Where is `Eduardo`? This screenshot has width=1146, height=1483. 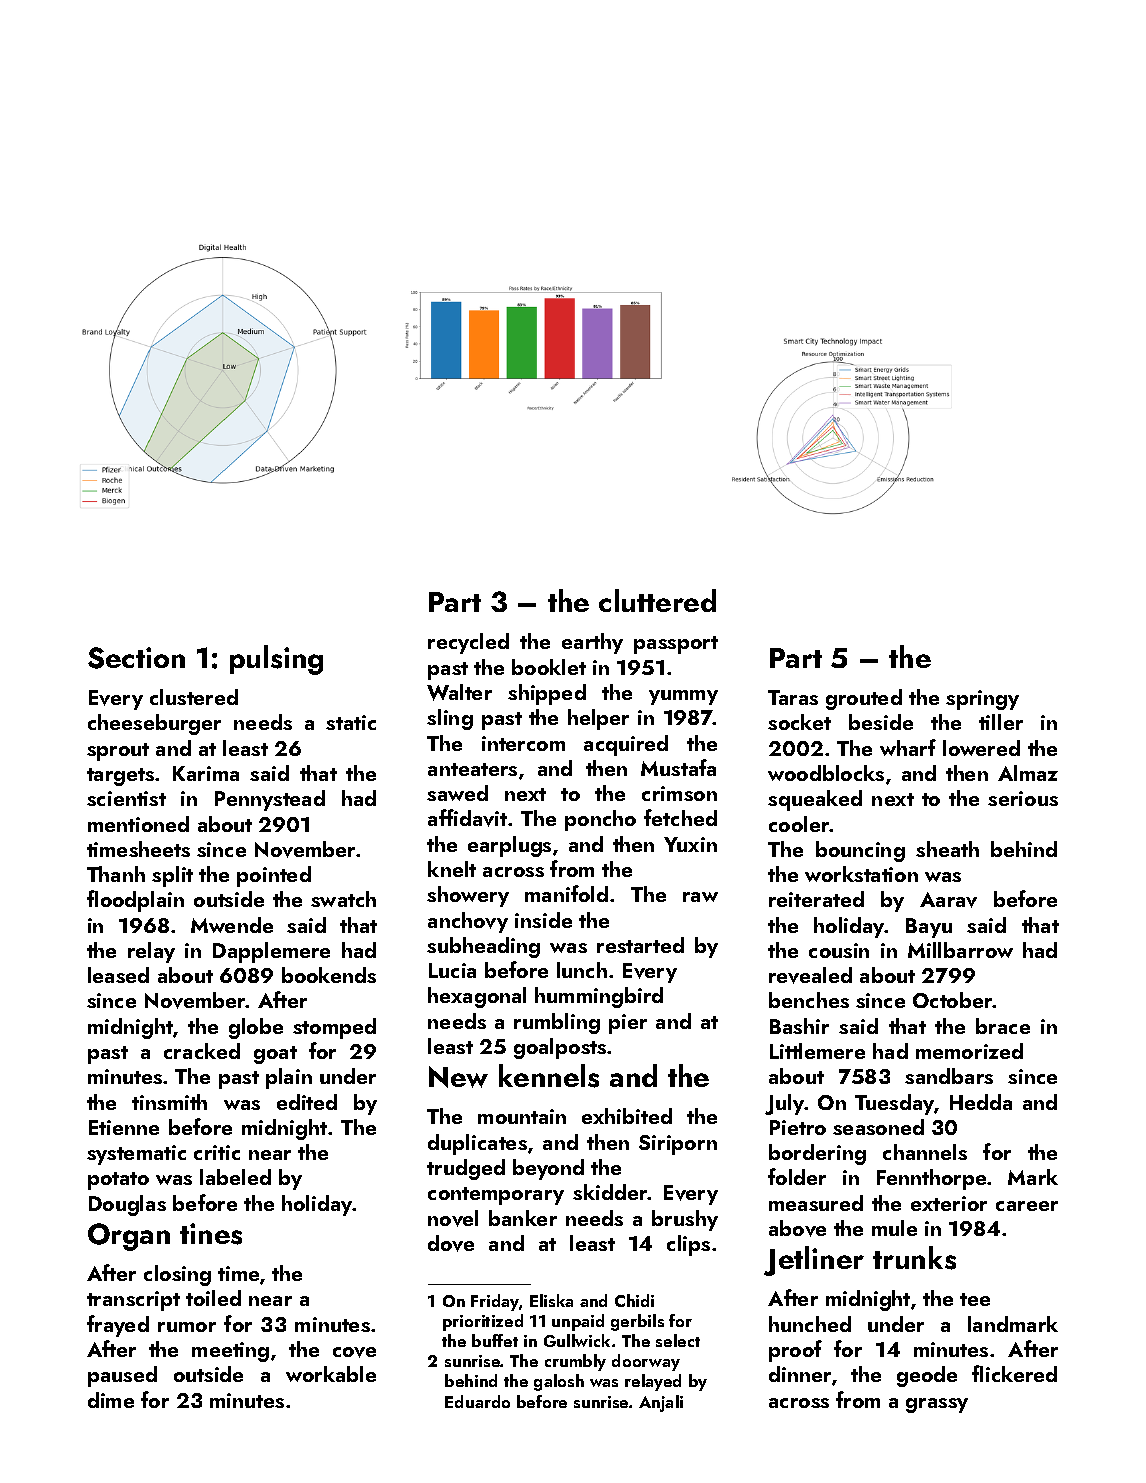 Eduardo is located at coordinates (477, 1401).
